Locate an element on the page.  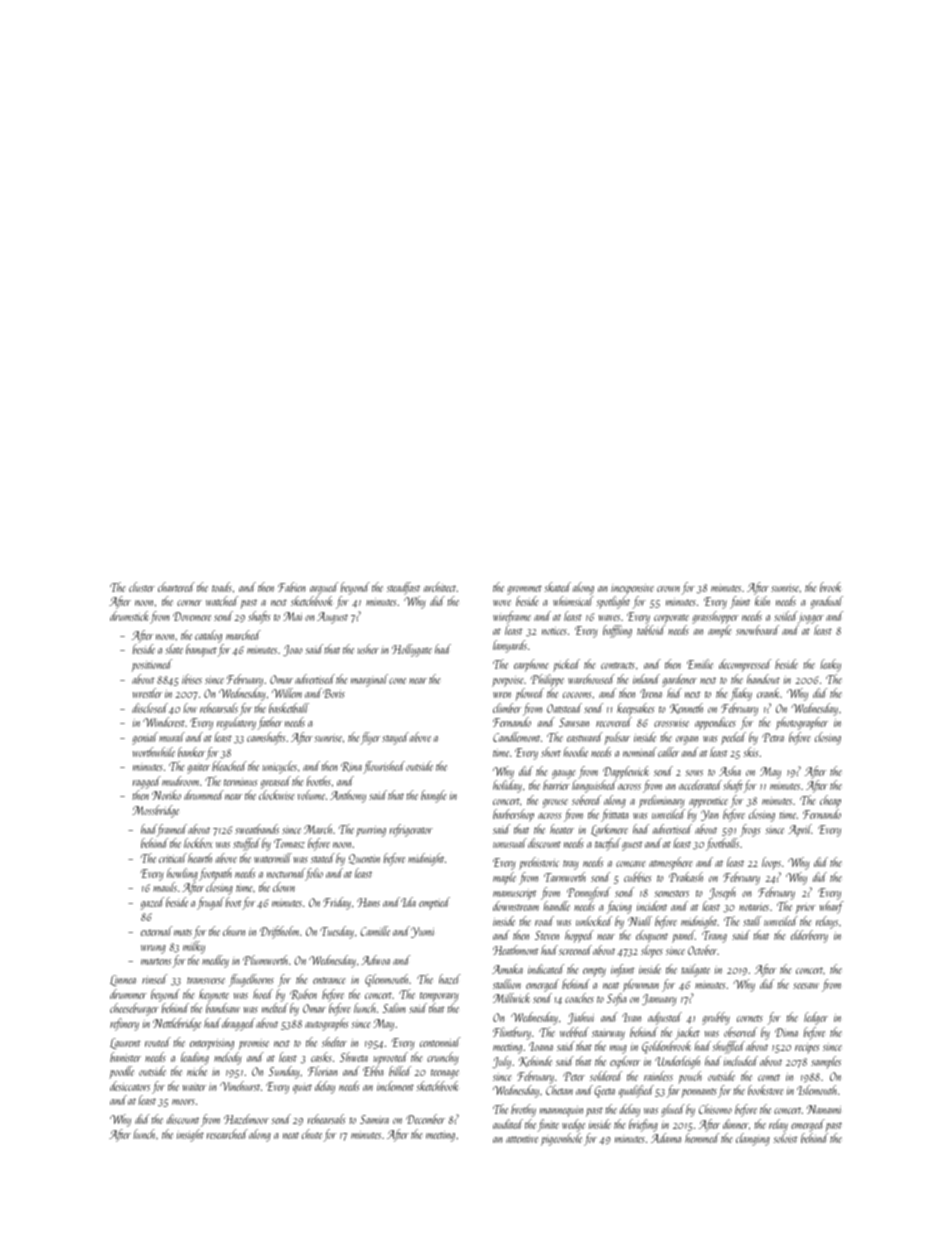
nocturnal is located at coordinates (286, 873).
